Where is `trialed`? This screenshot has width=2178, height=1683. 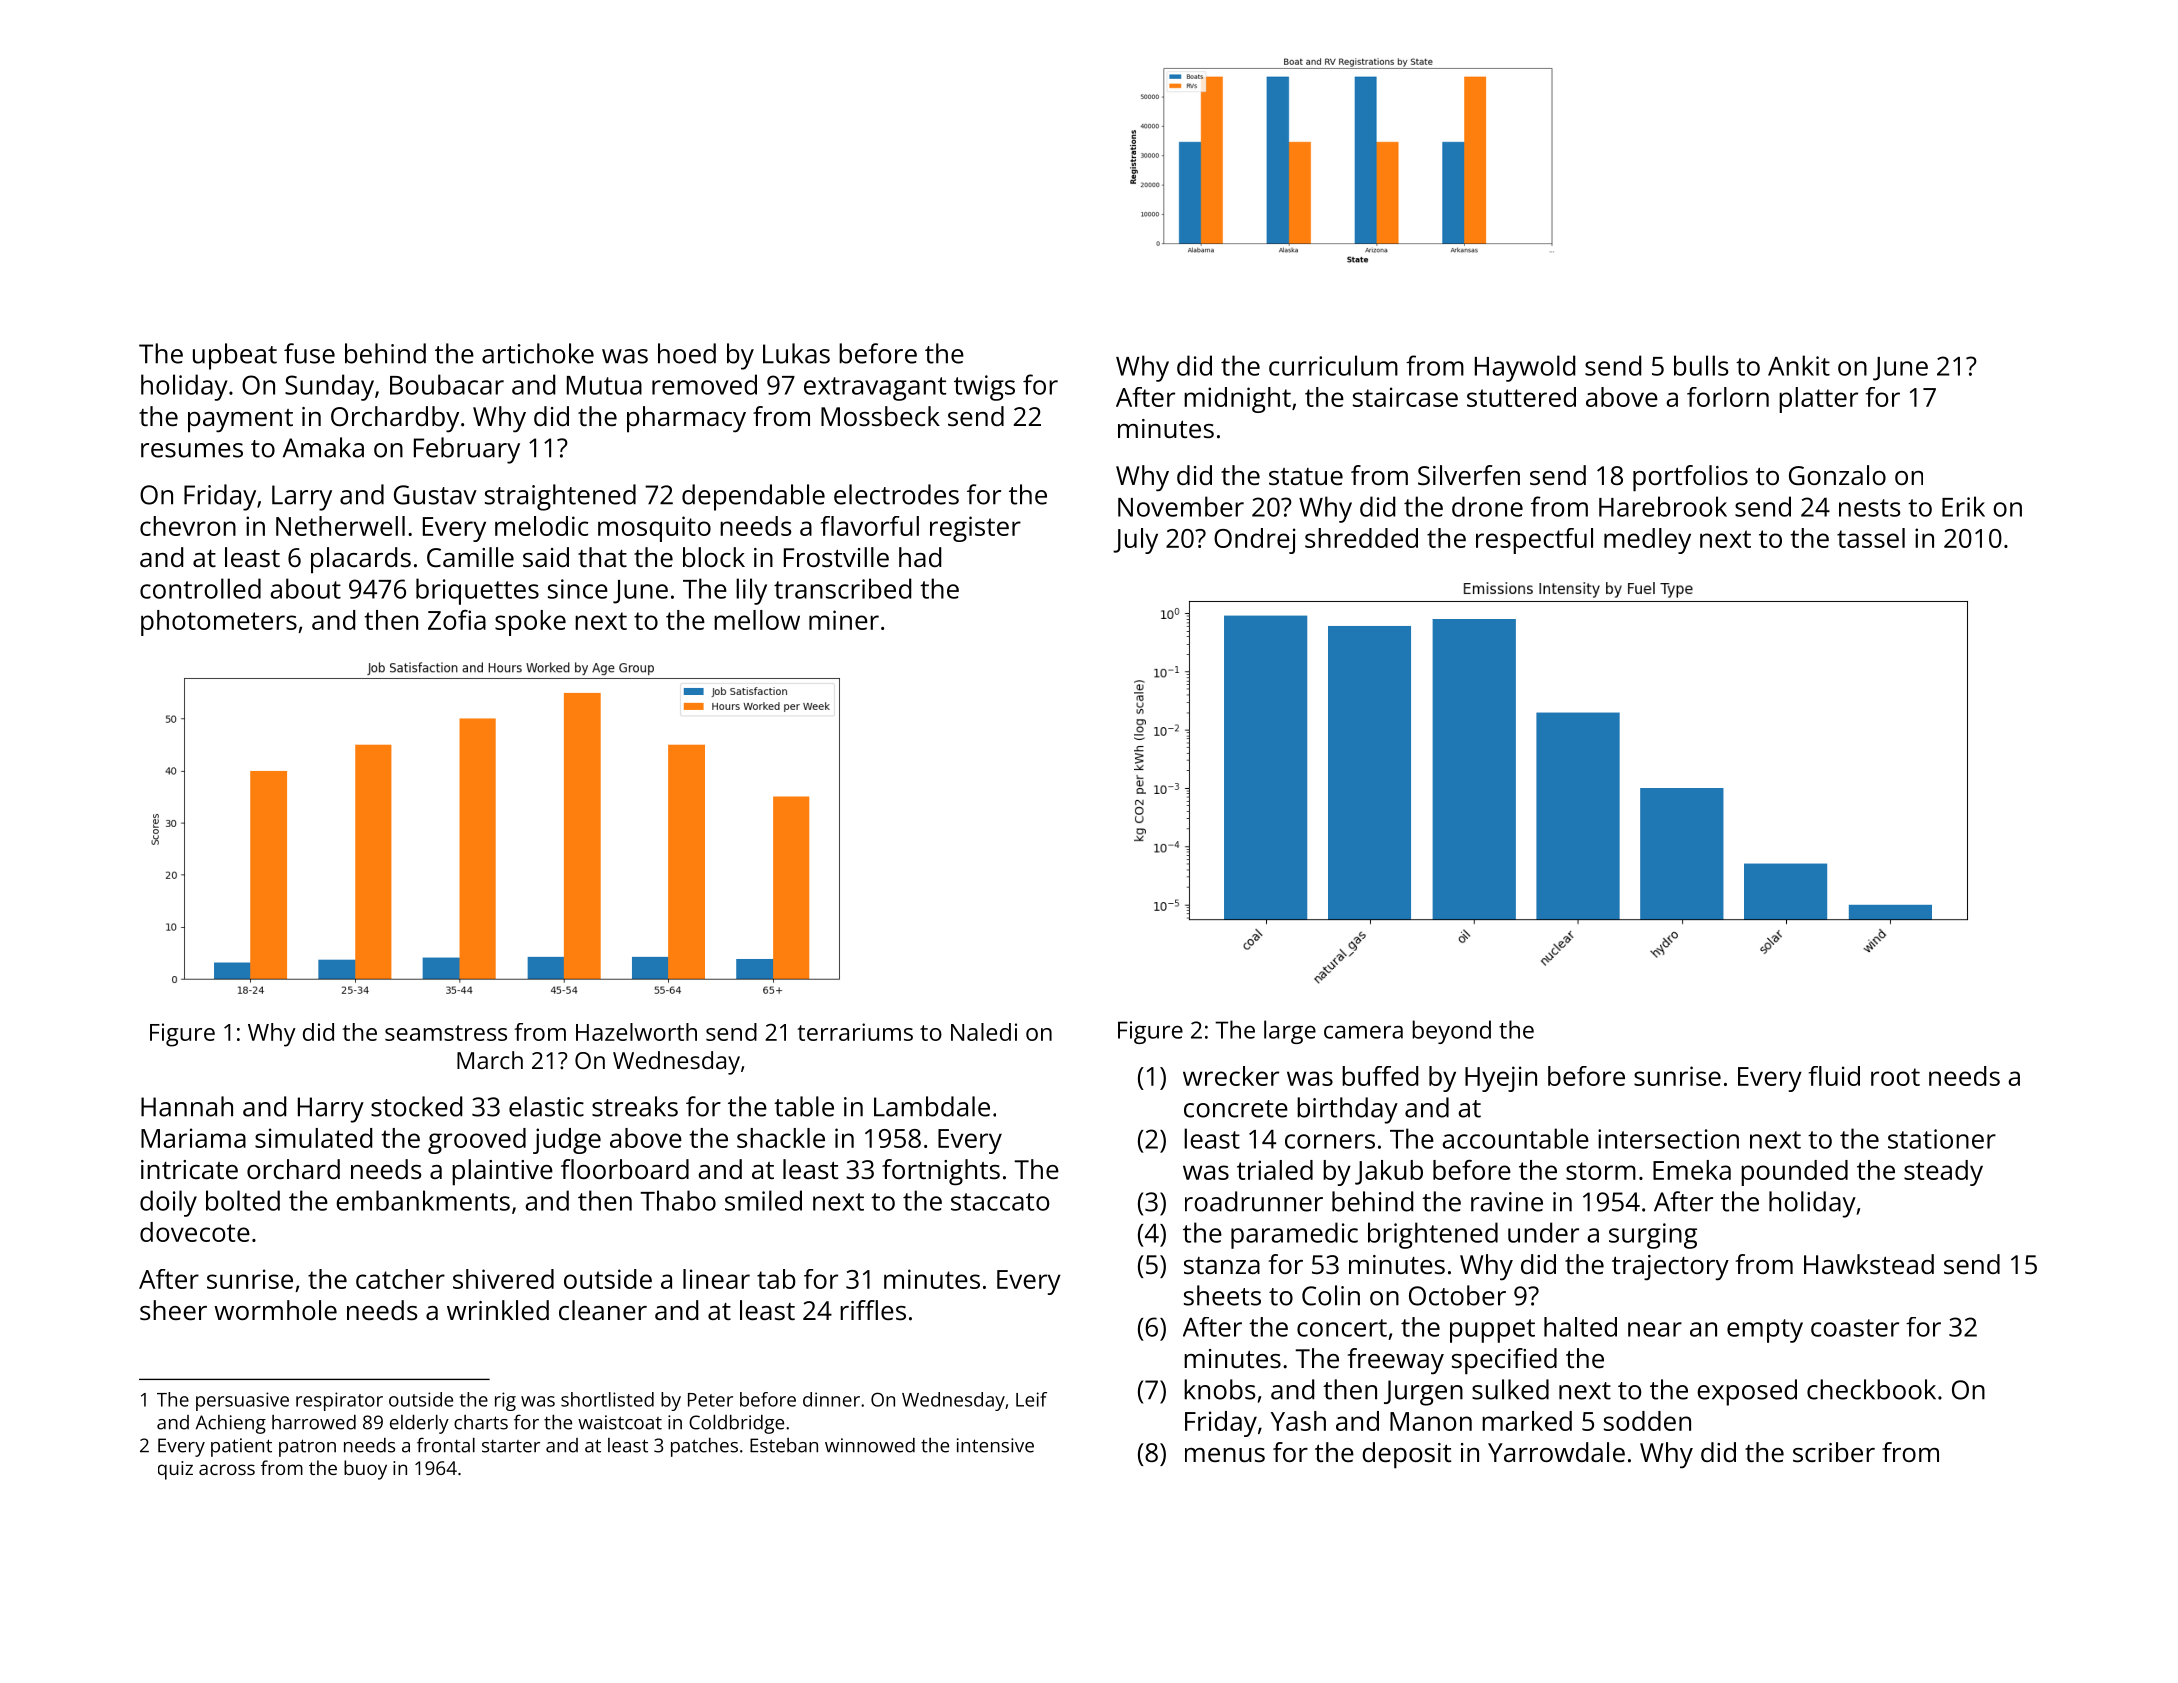 trialed is located at coordinates (1275, 1170).
